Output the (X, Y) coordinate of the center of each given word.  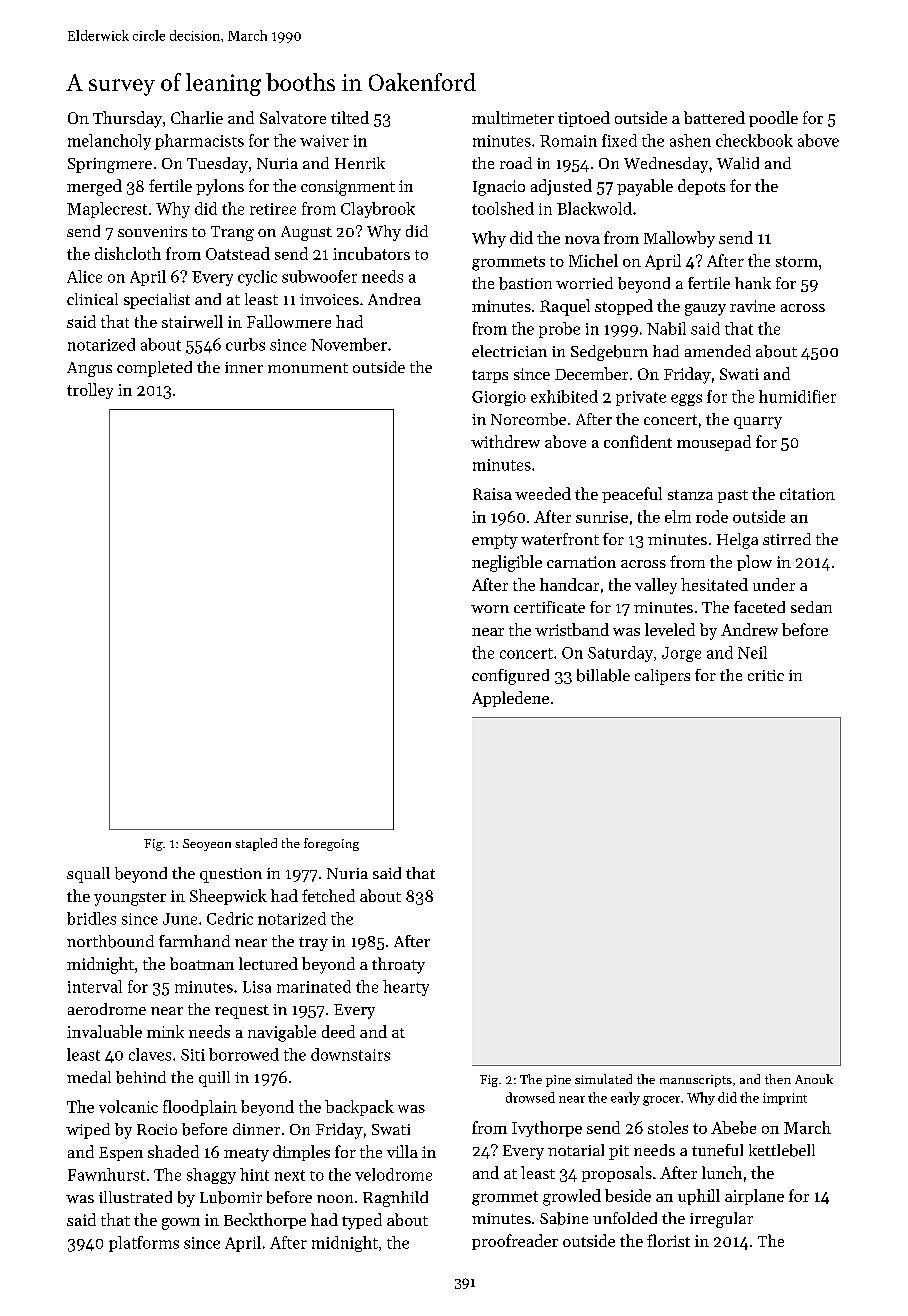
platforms (144, 1244)
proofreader (515, 1242)
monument (308, 368)
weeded (543, 493)
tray (313, 944)
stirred (787, 539)
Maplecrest (107, 210)
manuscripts (696, 1081)
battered (714, 117)
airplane (754, 1197)
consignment (348, 188)
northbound (110, 941)
